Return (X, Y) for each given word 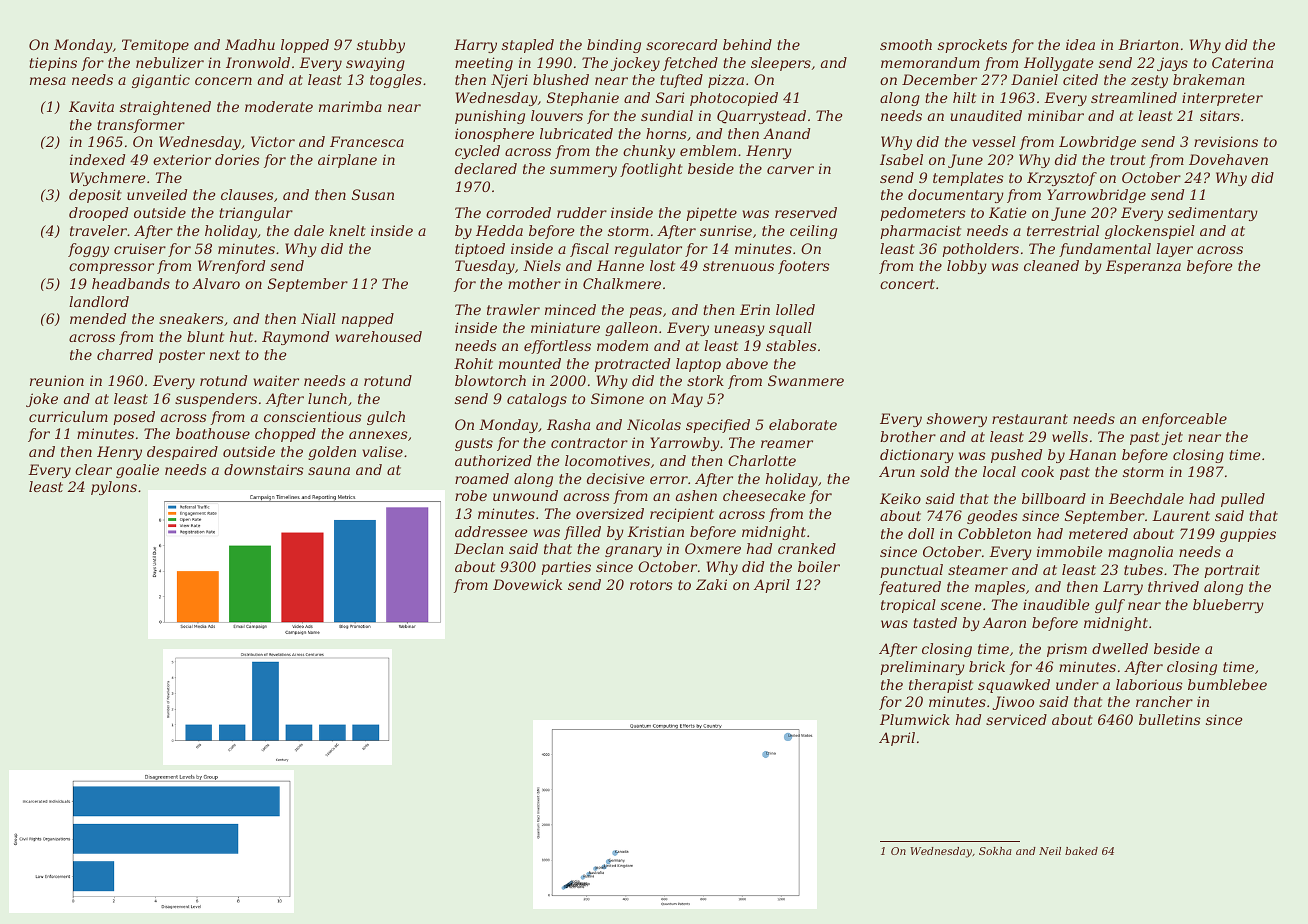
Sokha (995, 851)
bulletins (1169, 719)
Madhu (250, 44)
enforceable (1184, 420)
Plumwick (915, 719)
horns (666, 133)
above (747, 363)
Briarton (1148, 44)
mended (98, 318)
